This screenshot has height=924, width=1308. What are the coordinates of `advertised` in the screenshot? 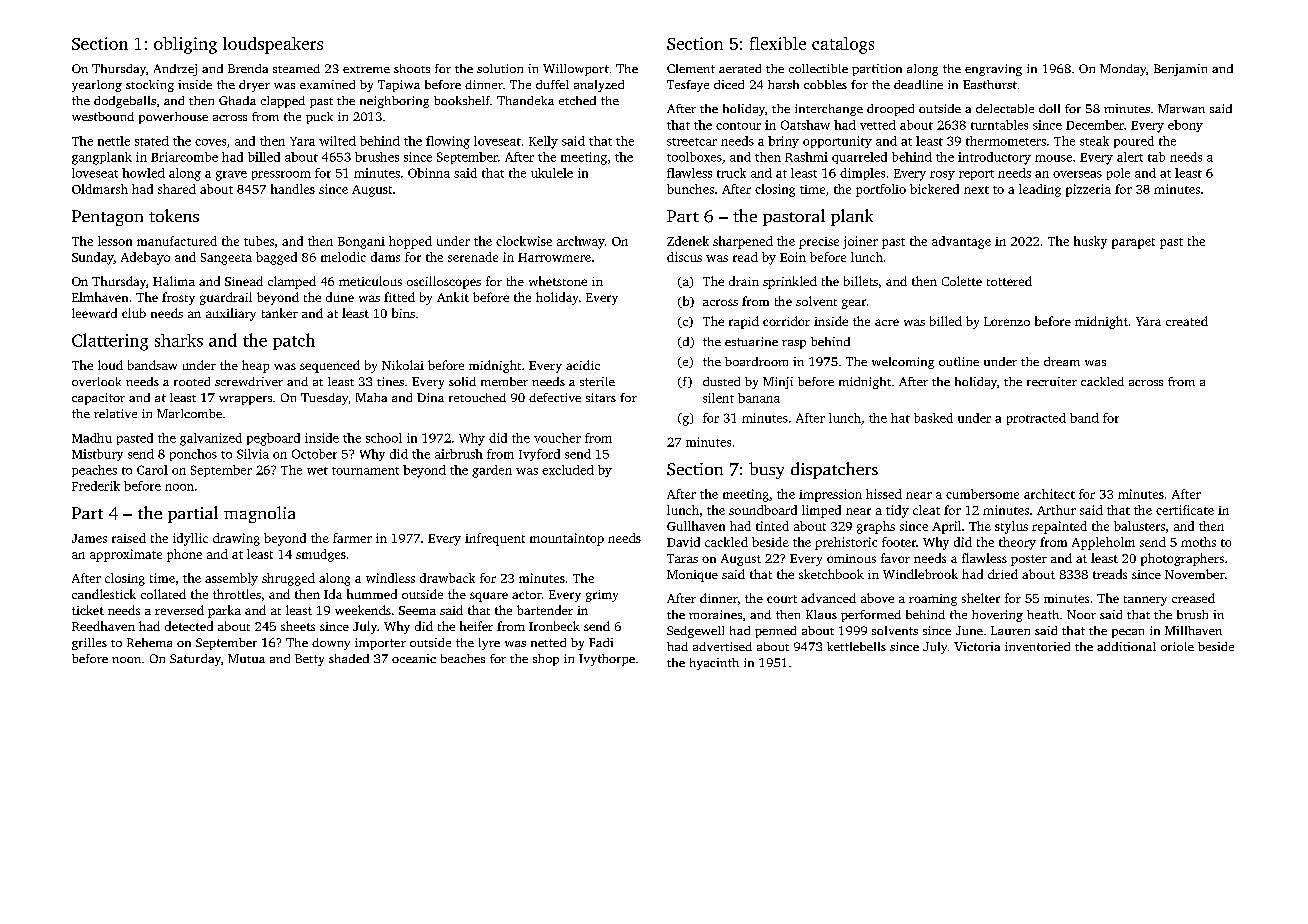 It's located at (722, 646).
